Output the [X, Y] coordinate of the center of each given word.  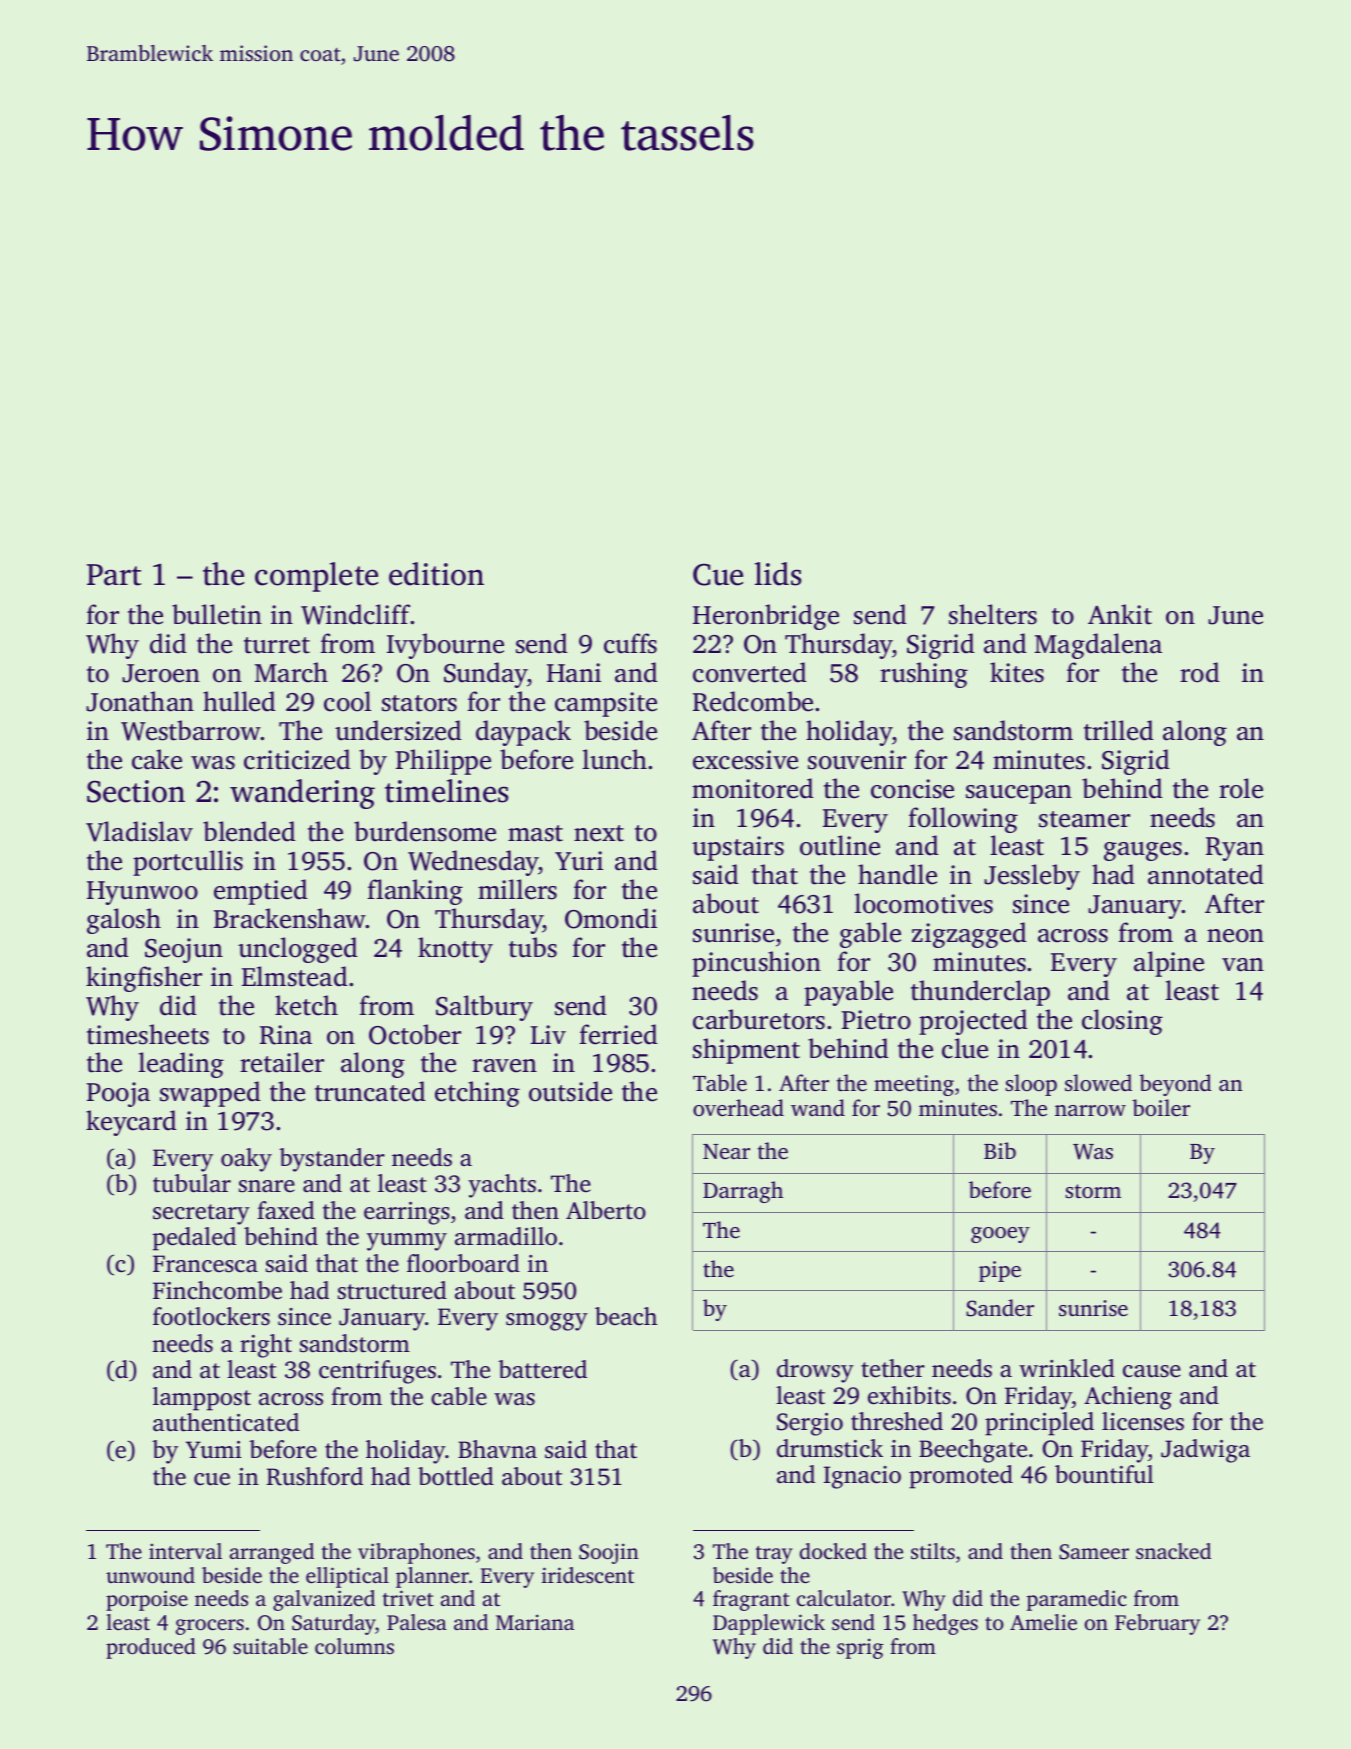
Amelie [1043, 1622]
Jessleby [1032, 877]
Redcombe [753, 701]
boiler [1161, 1108]
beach [626, 1316]
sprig [860, 1648]
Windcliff [356, 614]
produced [151, 1648]
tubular [192, 1183]
